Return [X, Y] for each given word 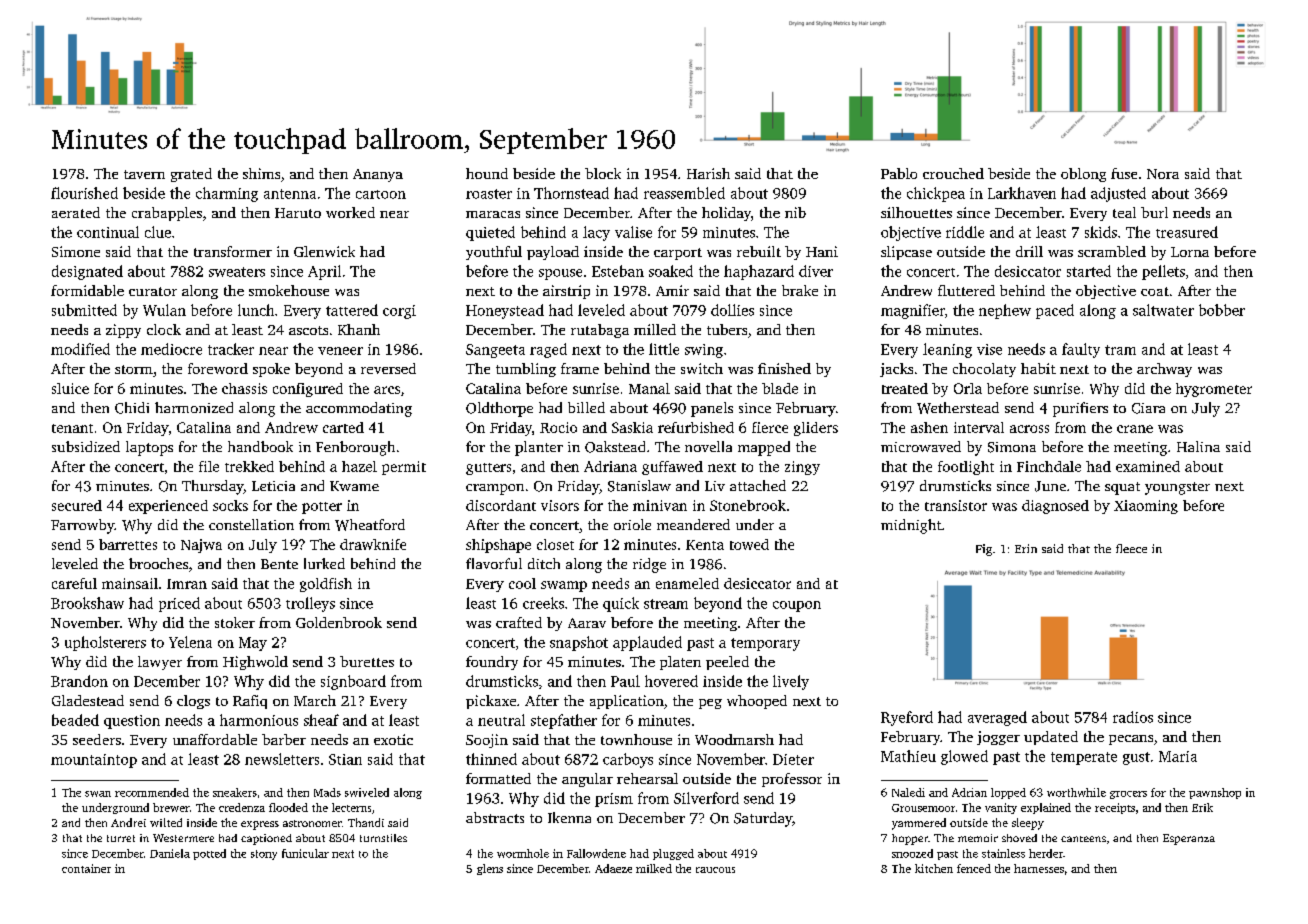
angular [587, 780]
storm [134, 369]
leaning [947, 350]
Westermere [183, 838]
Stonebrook [748, 505]
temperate [1084, 758]
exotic [393, 739]
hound [487, 173]
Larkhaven [1022, 193]
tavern [144, 174]
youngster [1177, 488]
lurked [324, 563]
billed [586, 407]
